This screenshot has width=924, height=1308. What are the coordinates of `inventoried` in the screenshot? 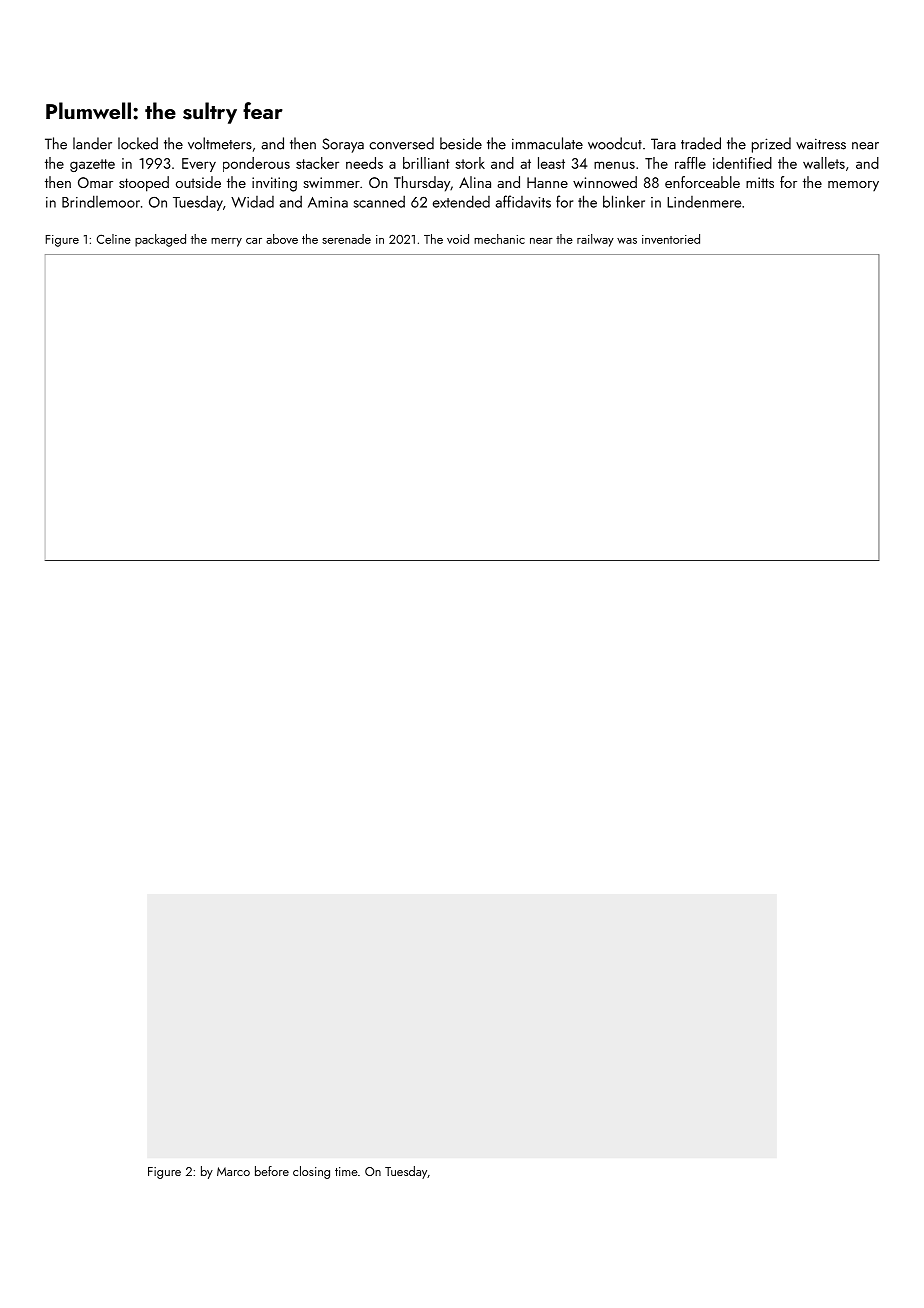 It's located at (671, 239).
